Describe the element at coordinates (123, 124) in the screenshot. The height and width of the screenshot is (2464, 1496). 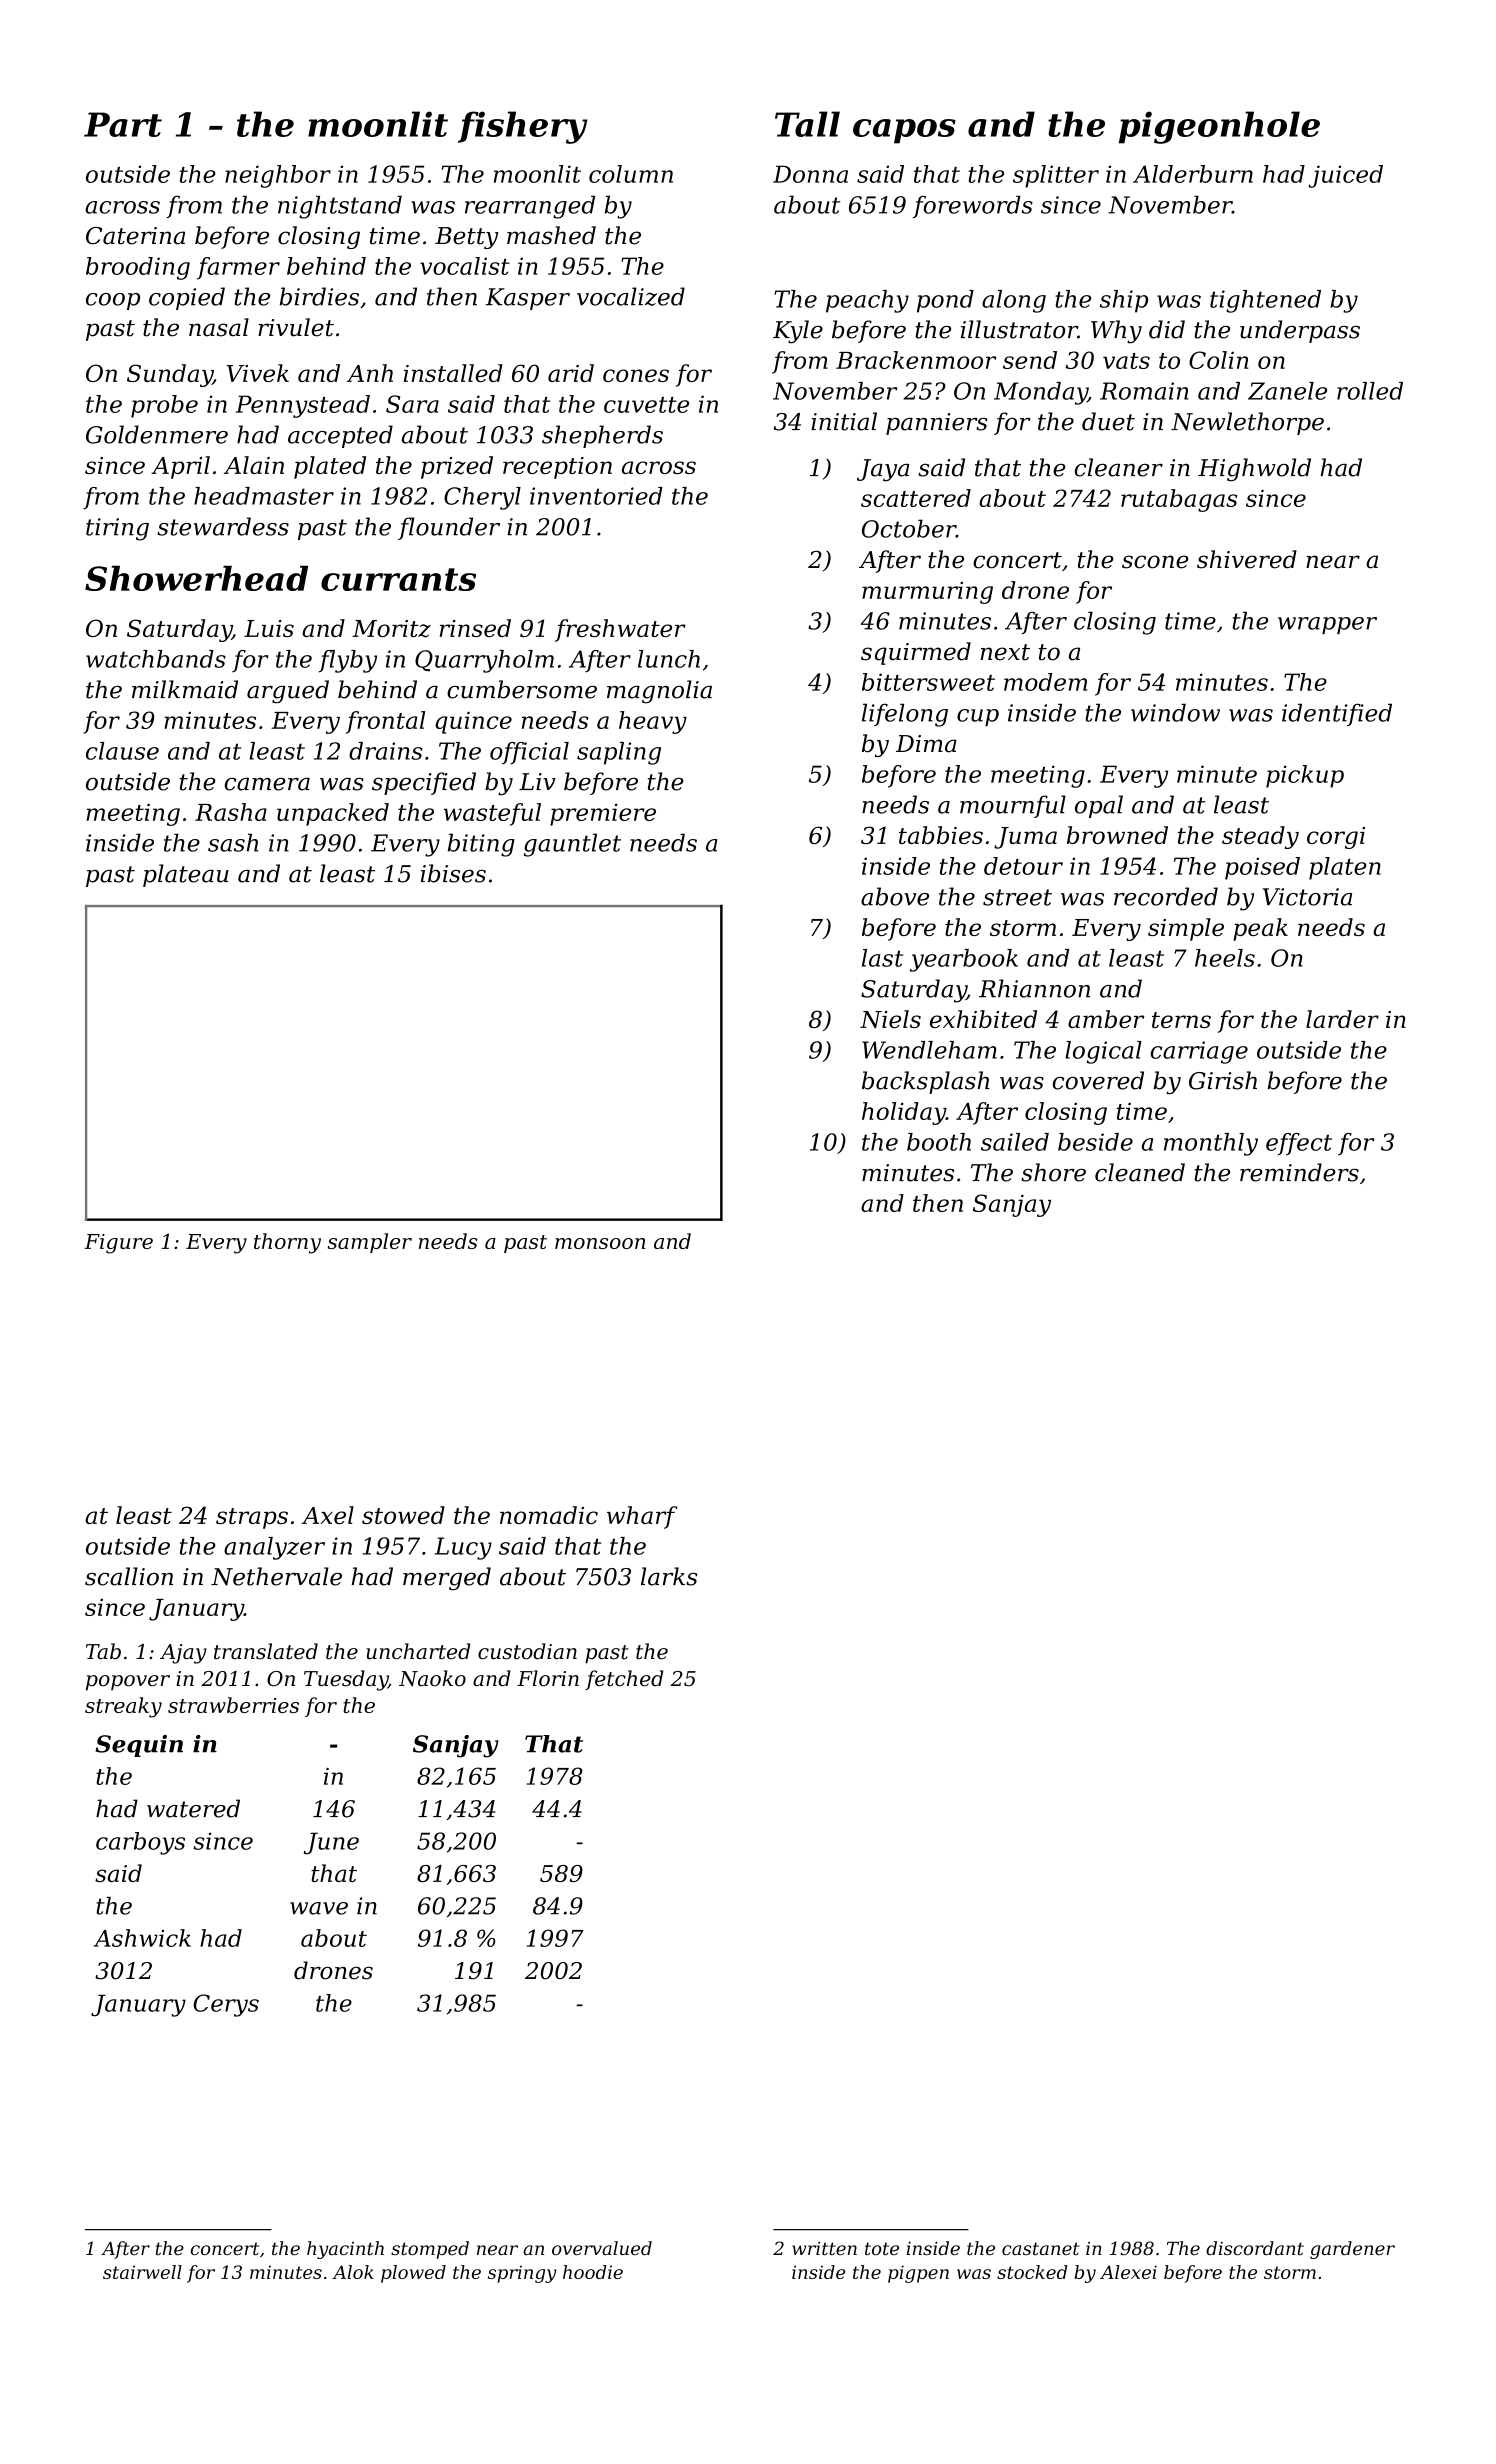
I see `Part` at that location.
